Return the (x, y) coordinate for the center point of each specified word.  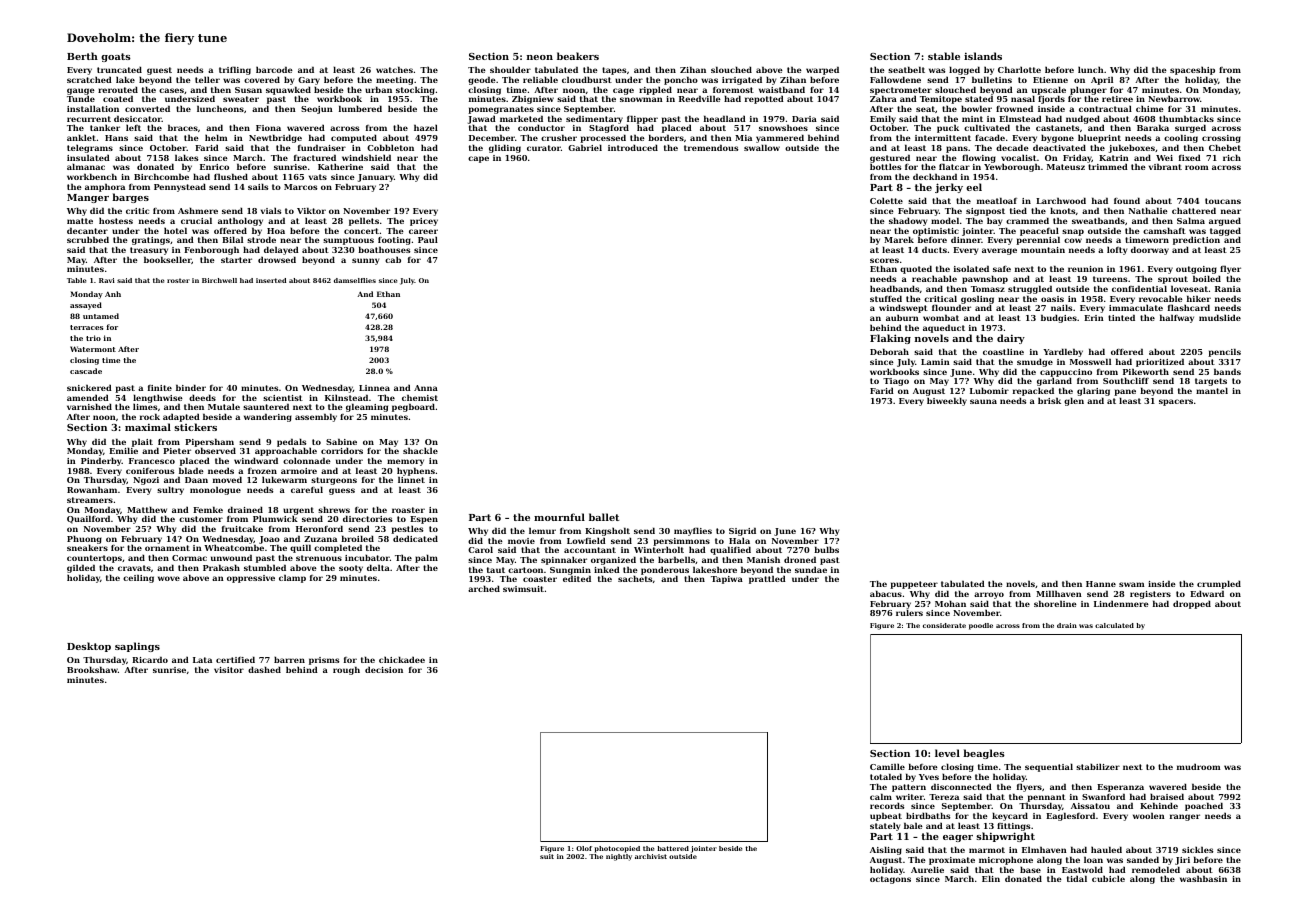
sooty (351, 569)
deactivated (1059, 147)
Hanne (1101, 584)
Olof (584, 848)
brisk (1049, 400)
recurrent (89, 119)
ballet (604, 517)
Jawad (482, 120)
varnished (89, 406)
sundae (811, 569)
